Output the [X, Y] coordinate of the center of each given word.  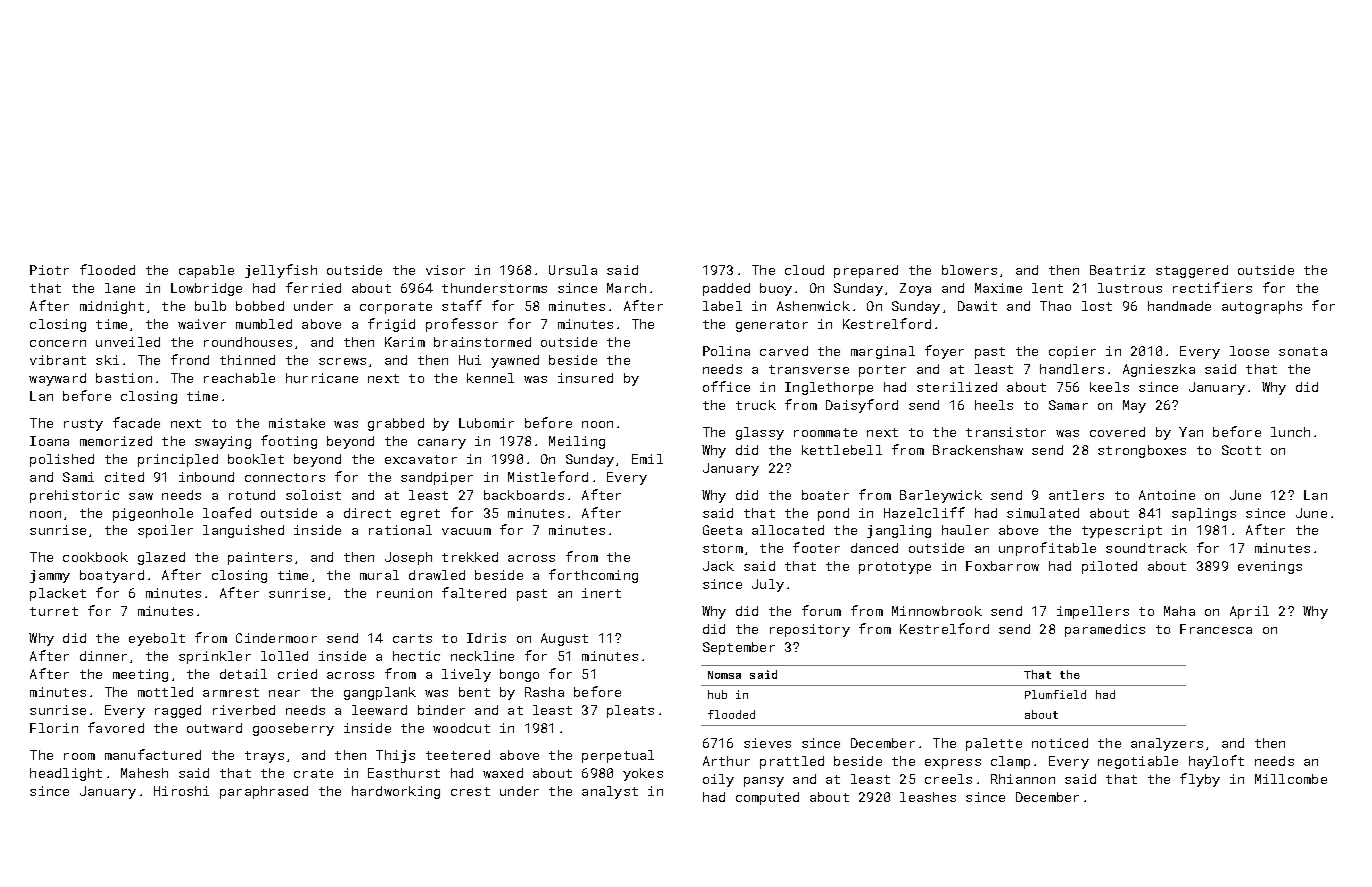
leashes [928, 797]
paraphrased [264, 792]
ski [107, 360]
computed [767, 798]
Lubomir [486, 423]
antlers [1076, 495]
